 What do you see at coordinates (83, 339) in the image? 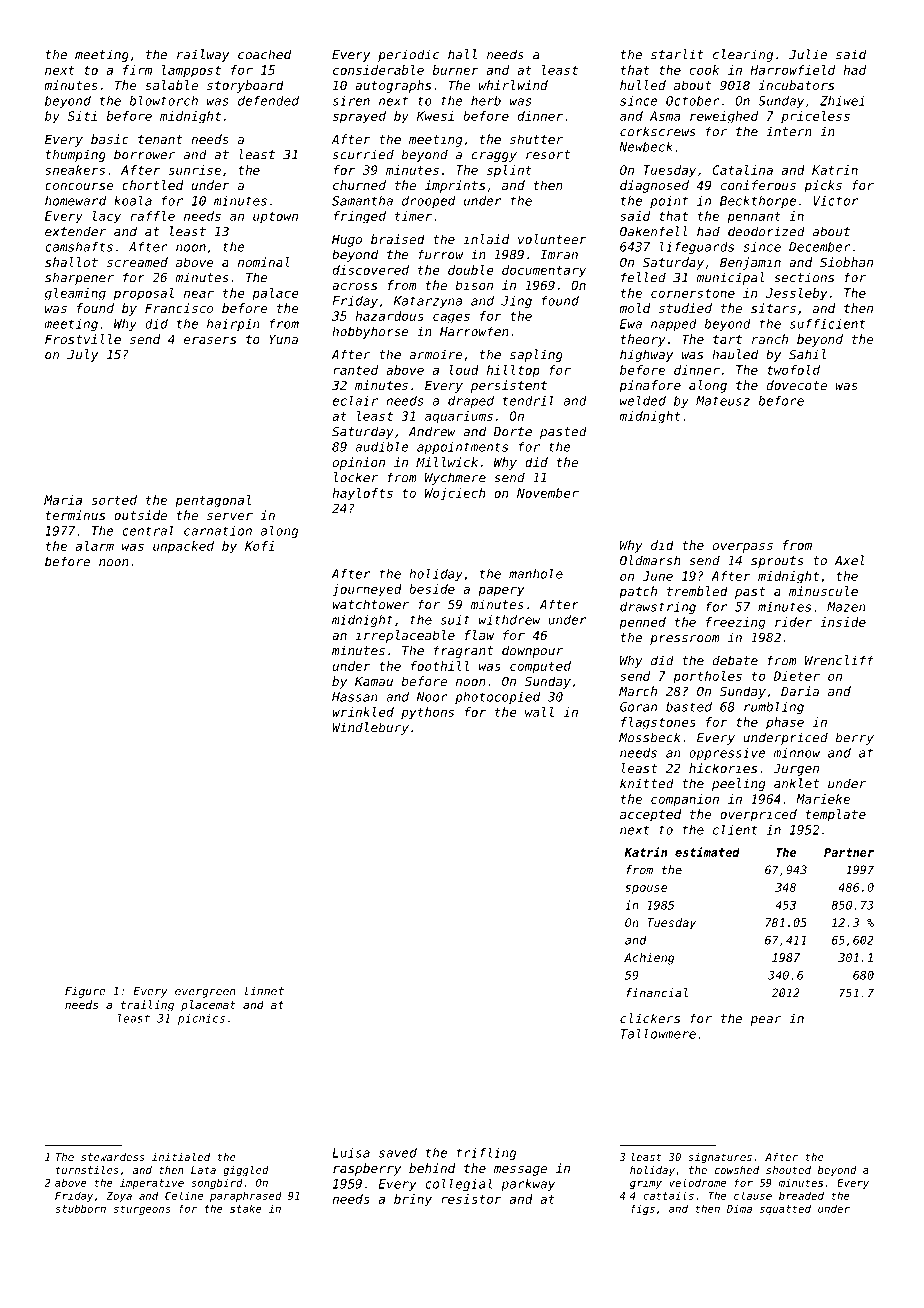
I see `Frostville` at bounding box center [83, 339].
